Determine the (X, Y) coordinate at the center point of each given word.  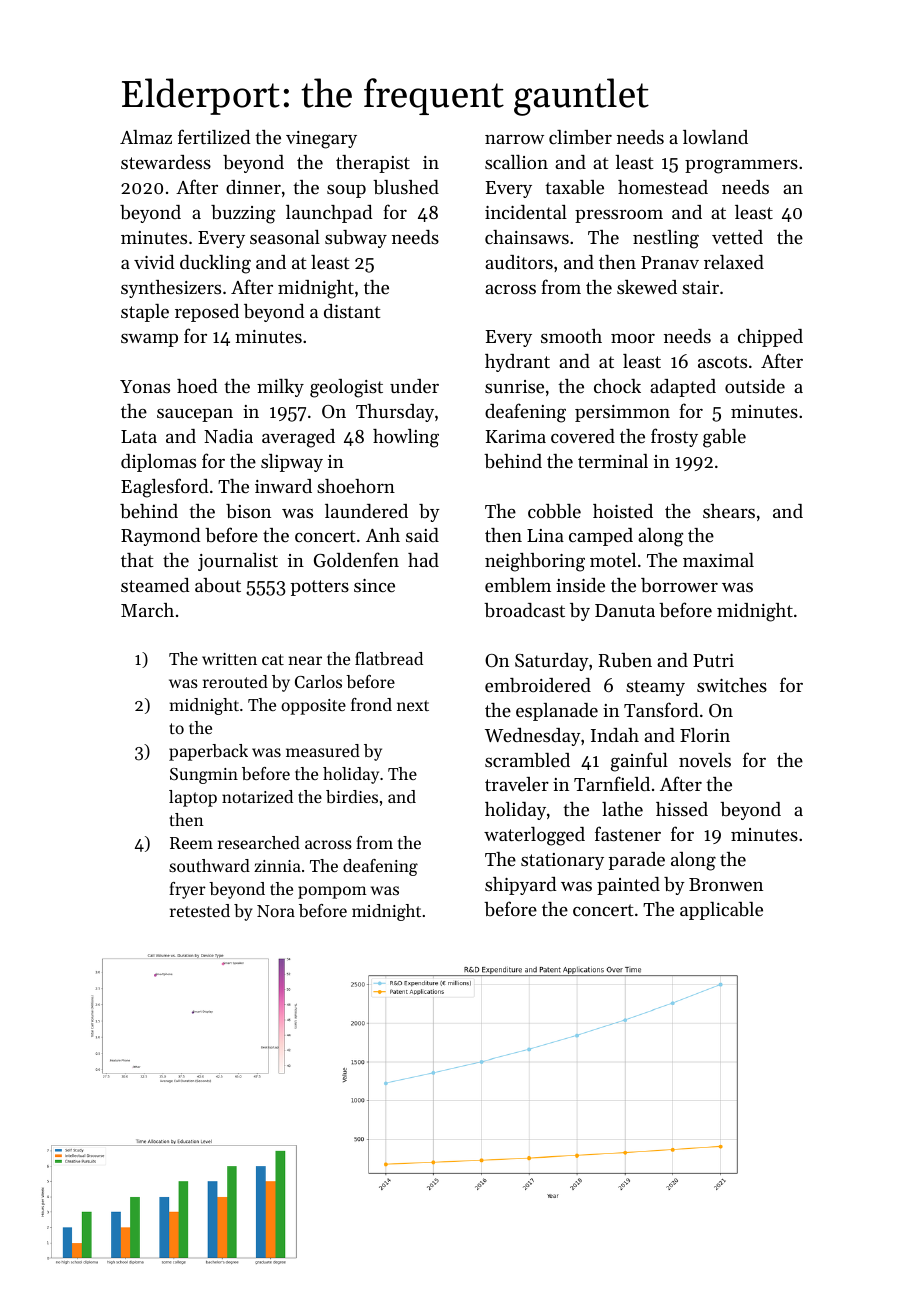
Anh (383, 535)
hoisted (623, 511)
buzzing (243, 214)
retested (200, 910)
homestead (663, 187)
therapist (373, 164)
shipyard (521, 886)
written (229, 659)
